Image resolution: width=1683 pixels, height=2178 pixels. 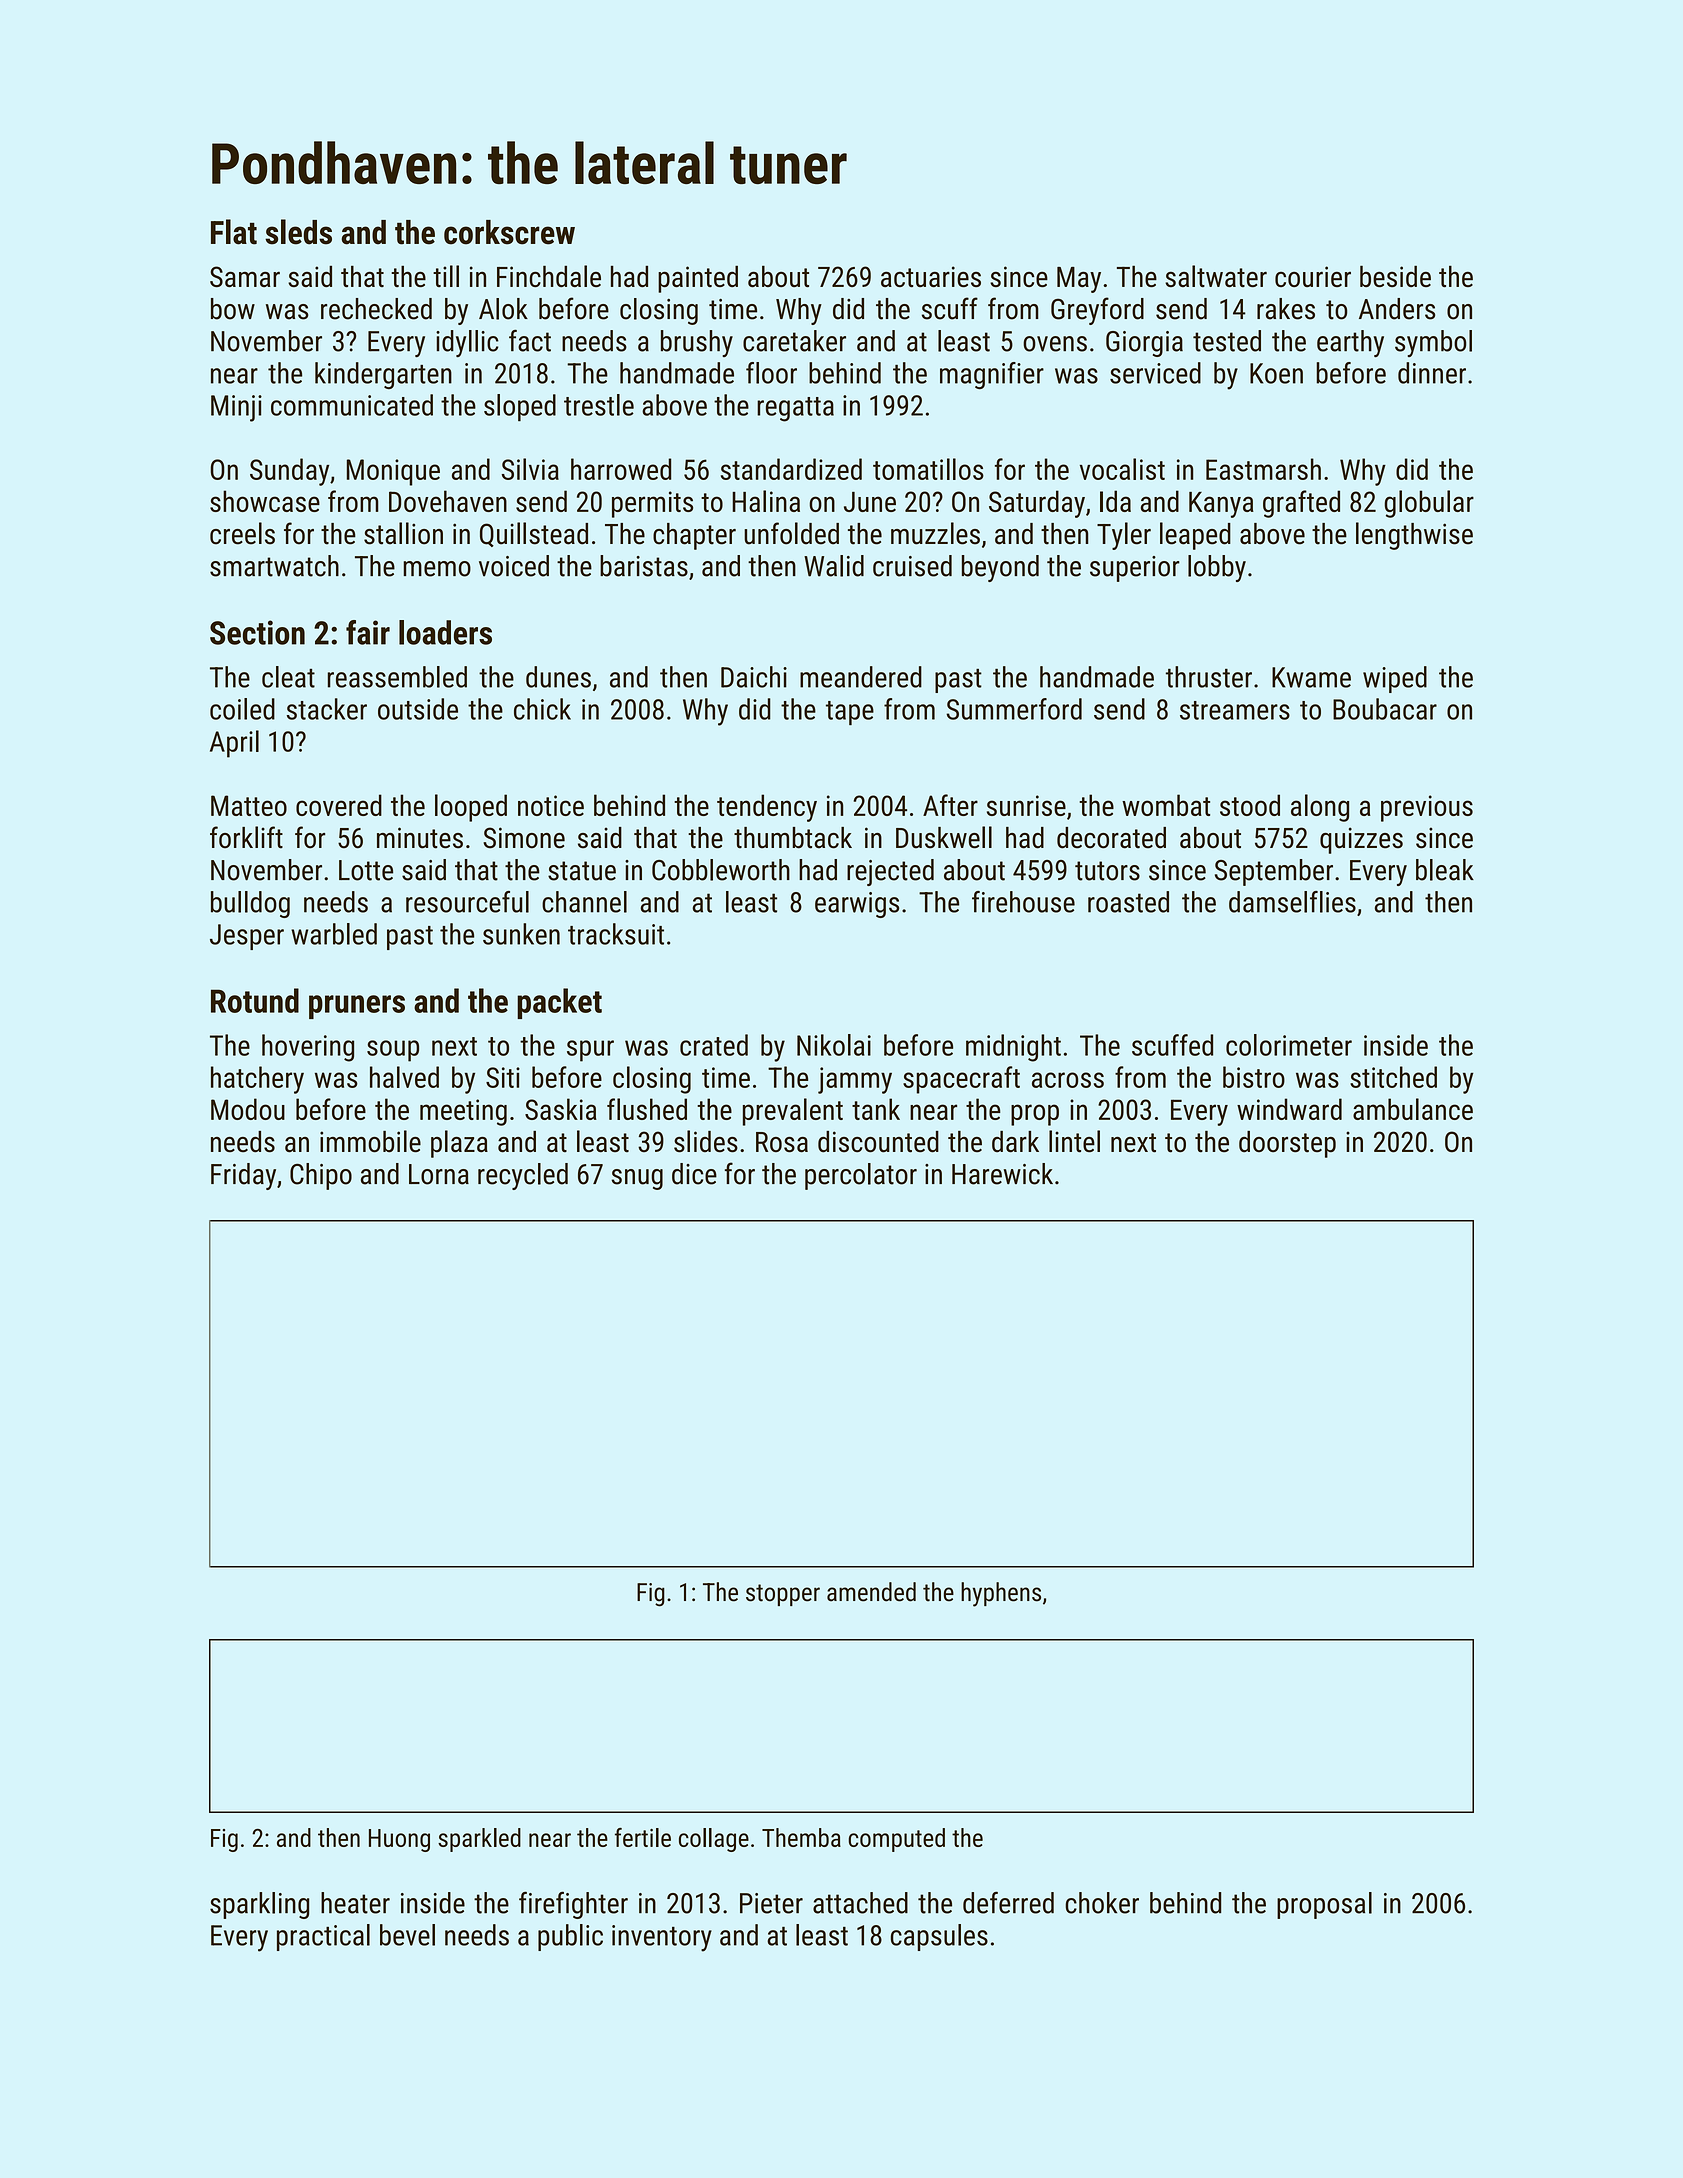 I want to click on streamers, so click(x=1235, y=710).
